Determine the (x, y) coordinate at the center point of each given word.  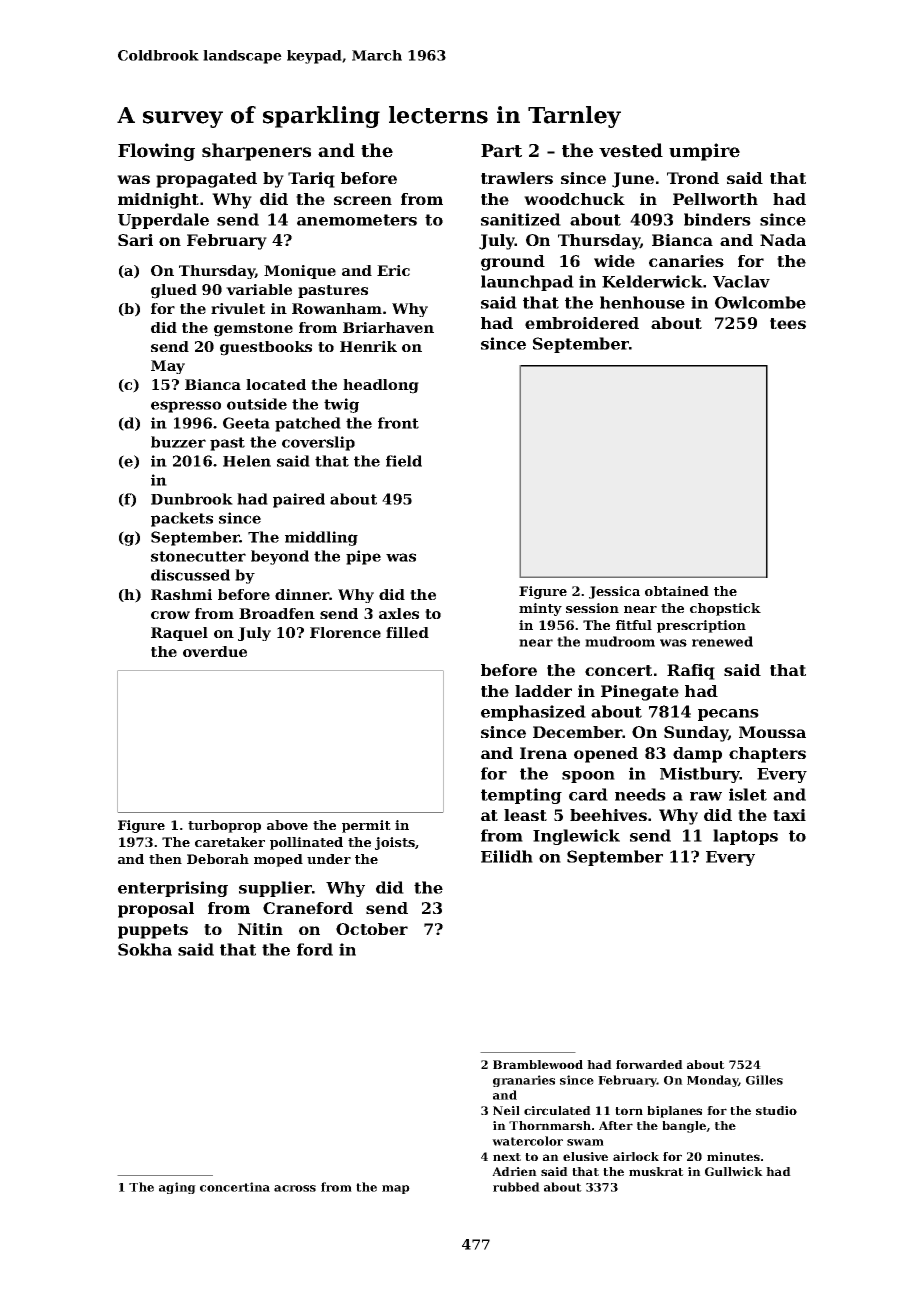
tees (788, 323)
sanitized (521, 219)
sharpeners (256, 152)
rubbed (516, 1187)
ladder (543, 691)
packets (182, 519)
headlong (381, 386)
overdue (215, 651)
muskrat (656, 1171)
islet (748, 794)
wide (614, 261)
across (295, 1188)
